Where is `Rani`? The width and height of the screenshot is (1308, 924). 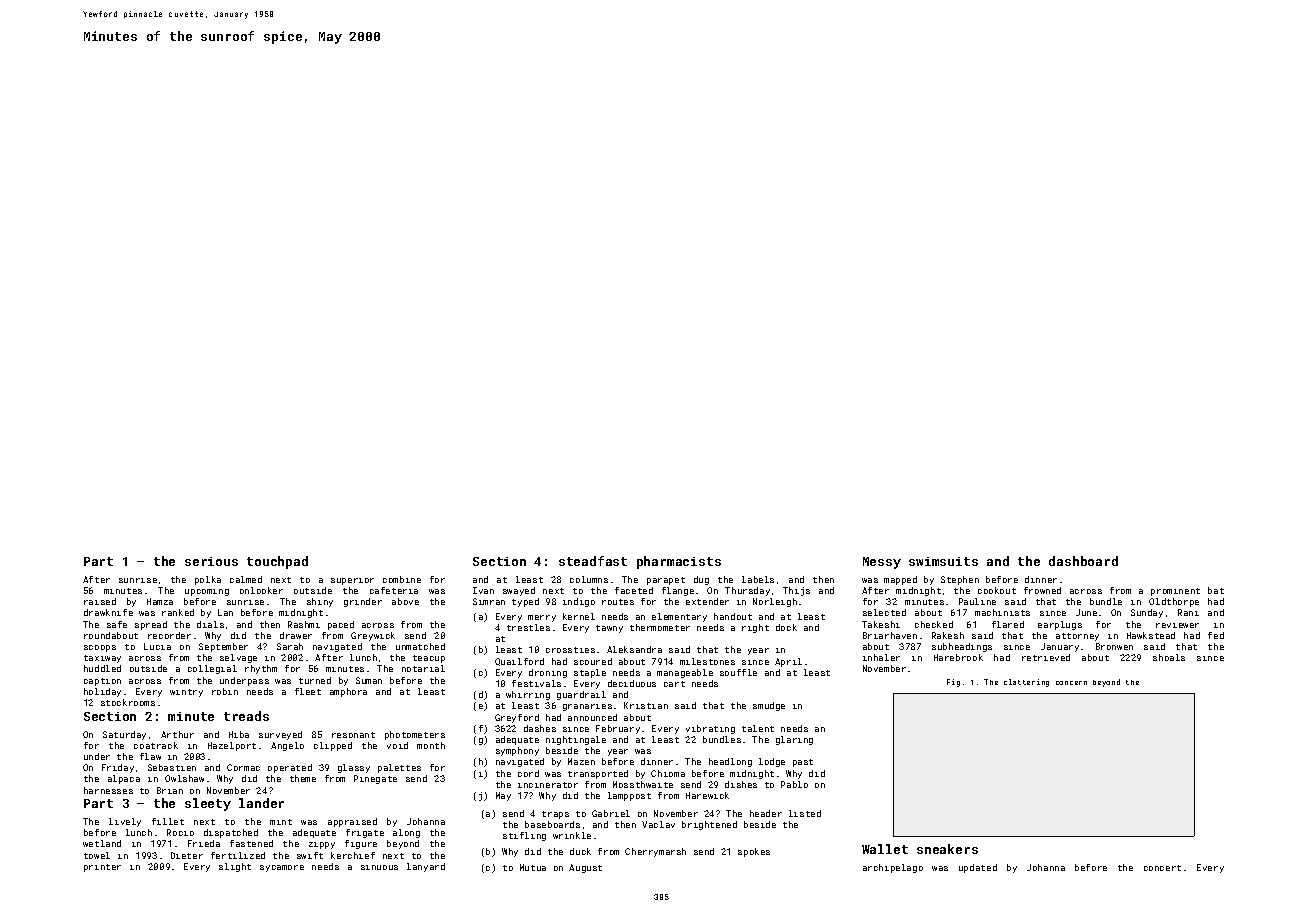
Rani is located at coordinates (1188, 612).
